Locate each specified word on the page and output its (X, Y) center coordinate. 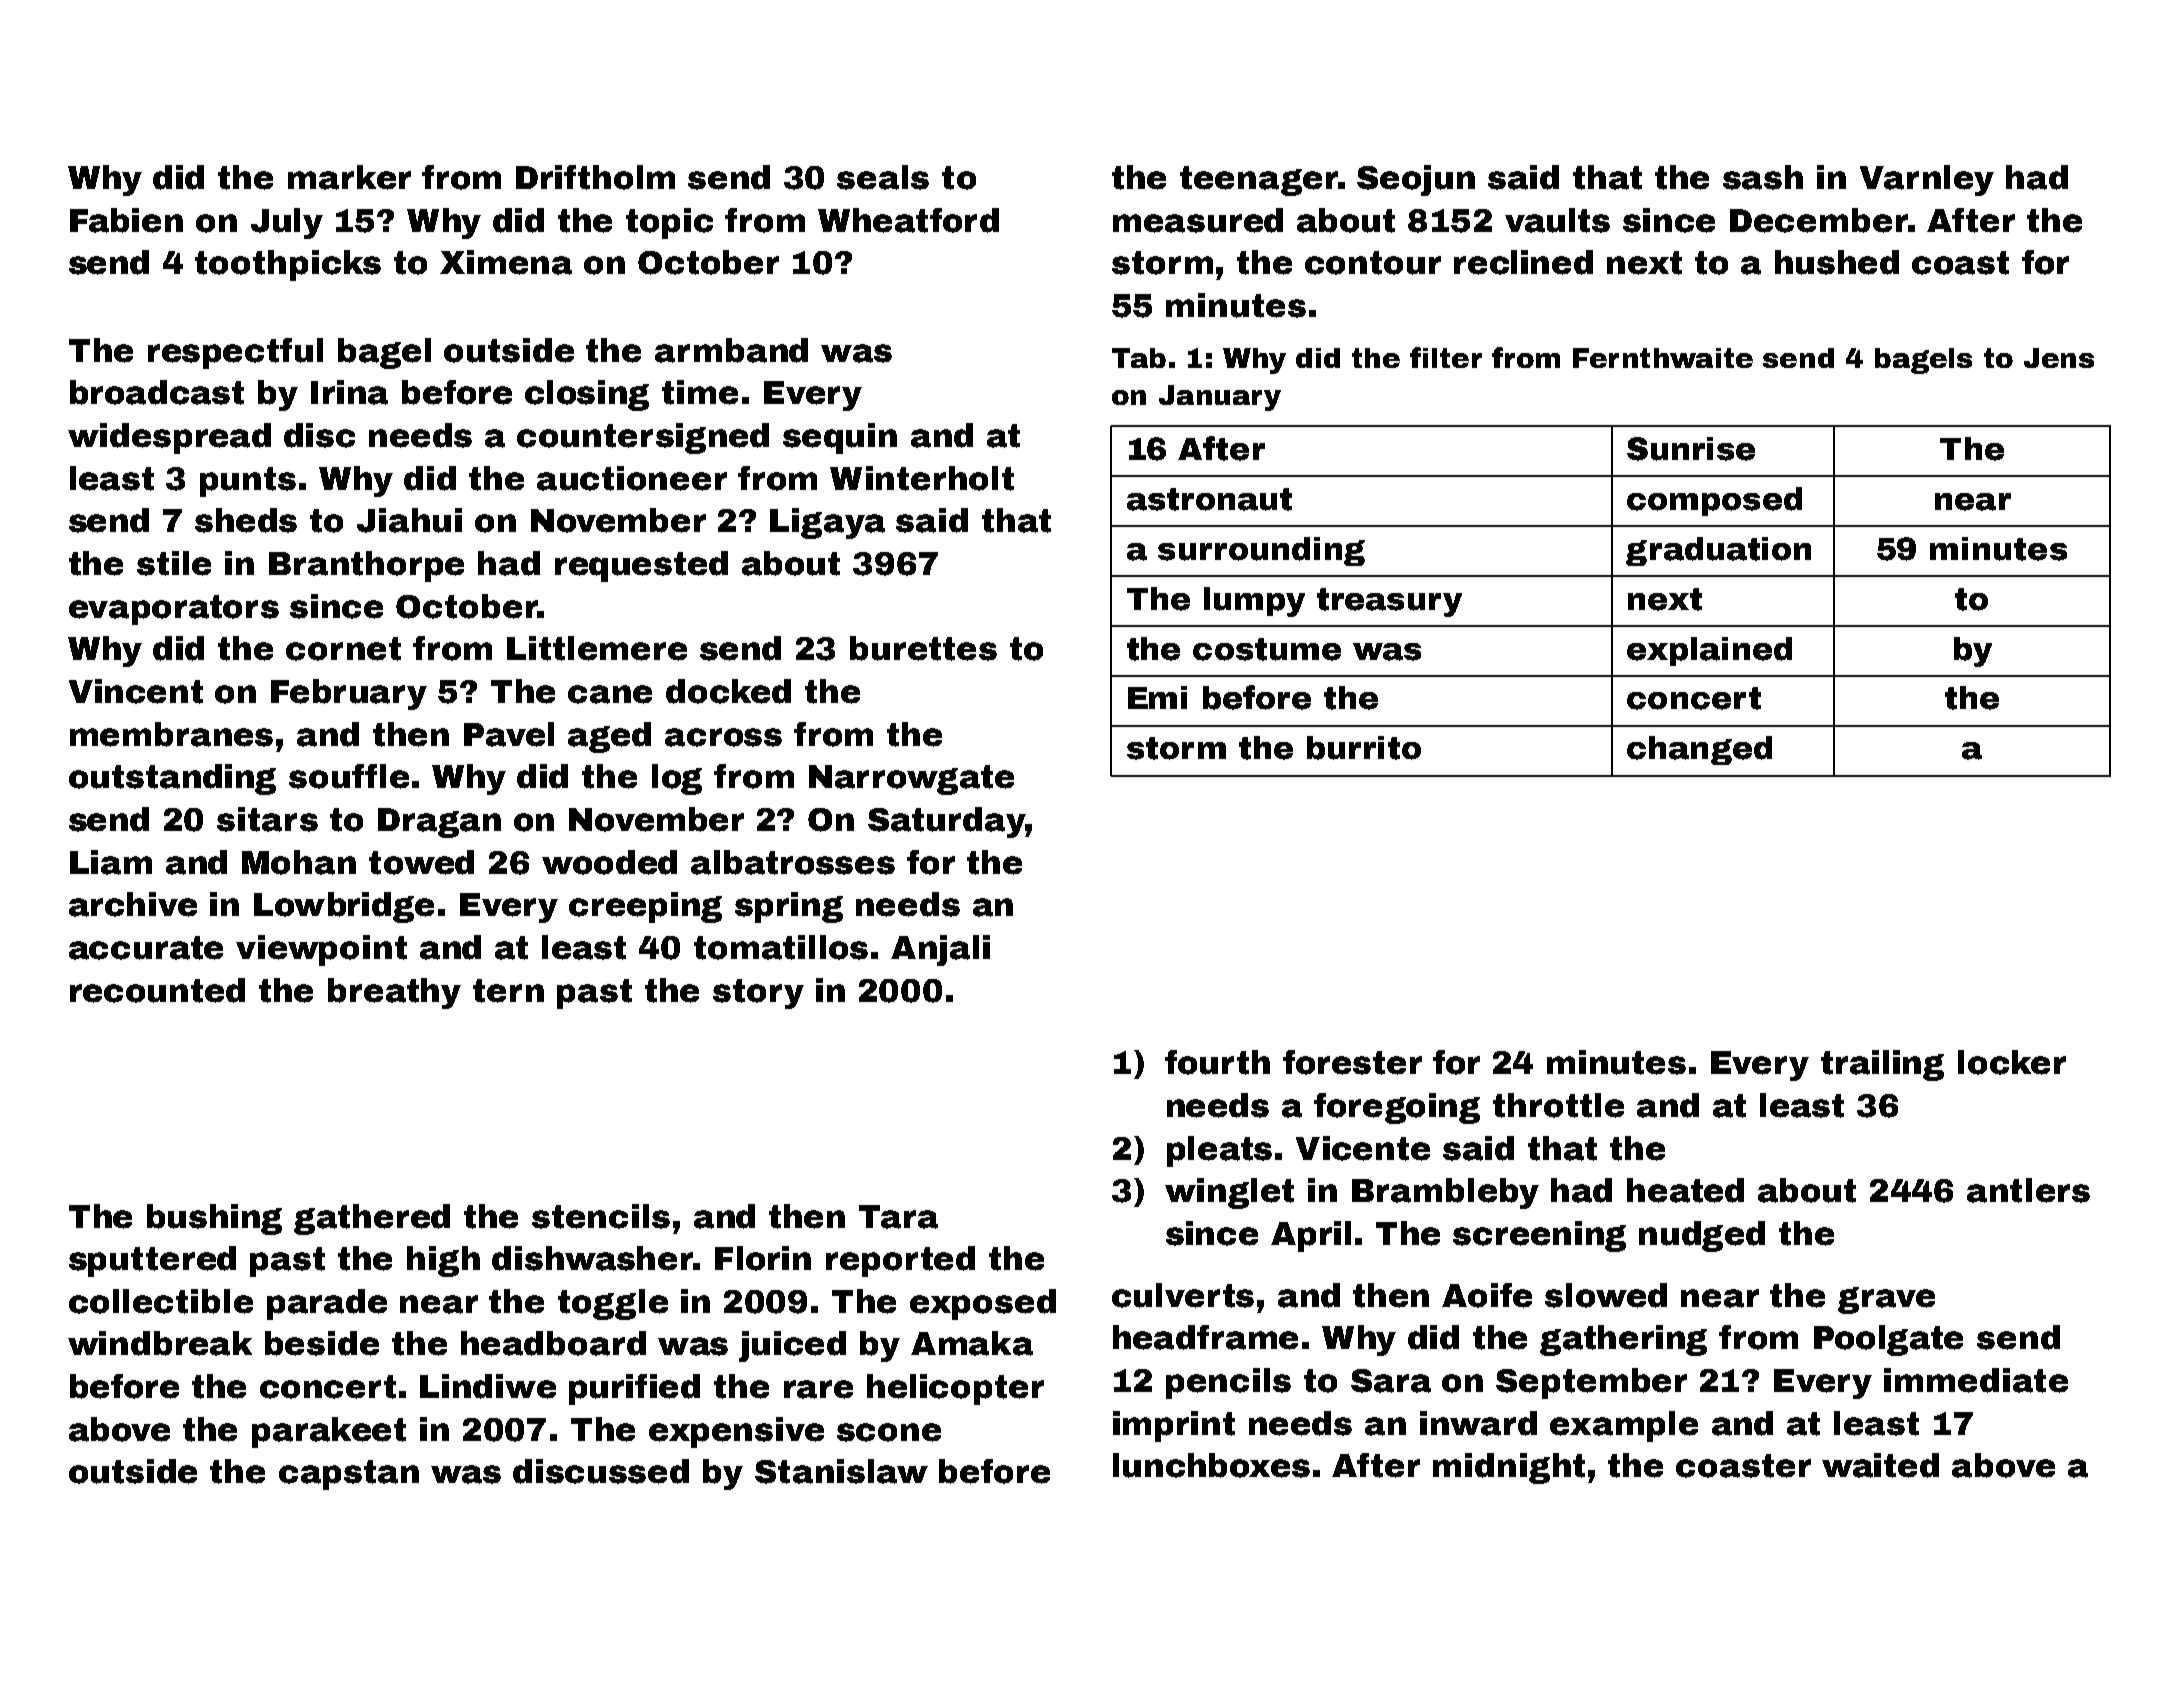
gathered (372, 1219)
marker (349, 177)
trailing (1882, 1065)
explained (1709, 651)
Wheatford (908, 220)
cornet (343, 649)
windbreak (160, 1343)
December (1819, 220)
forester (1352, 1062)
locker (2012, 1062)
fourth (1217, 1062)
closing (587, 395)
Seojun (1416, 180)
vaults (1557, 220)
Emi (1157, 697)
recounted (157, 990)
